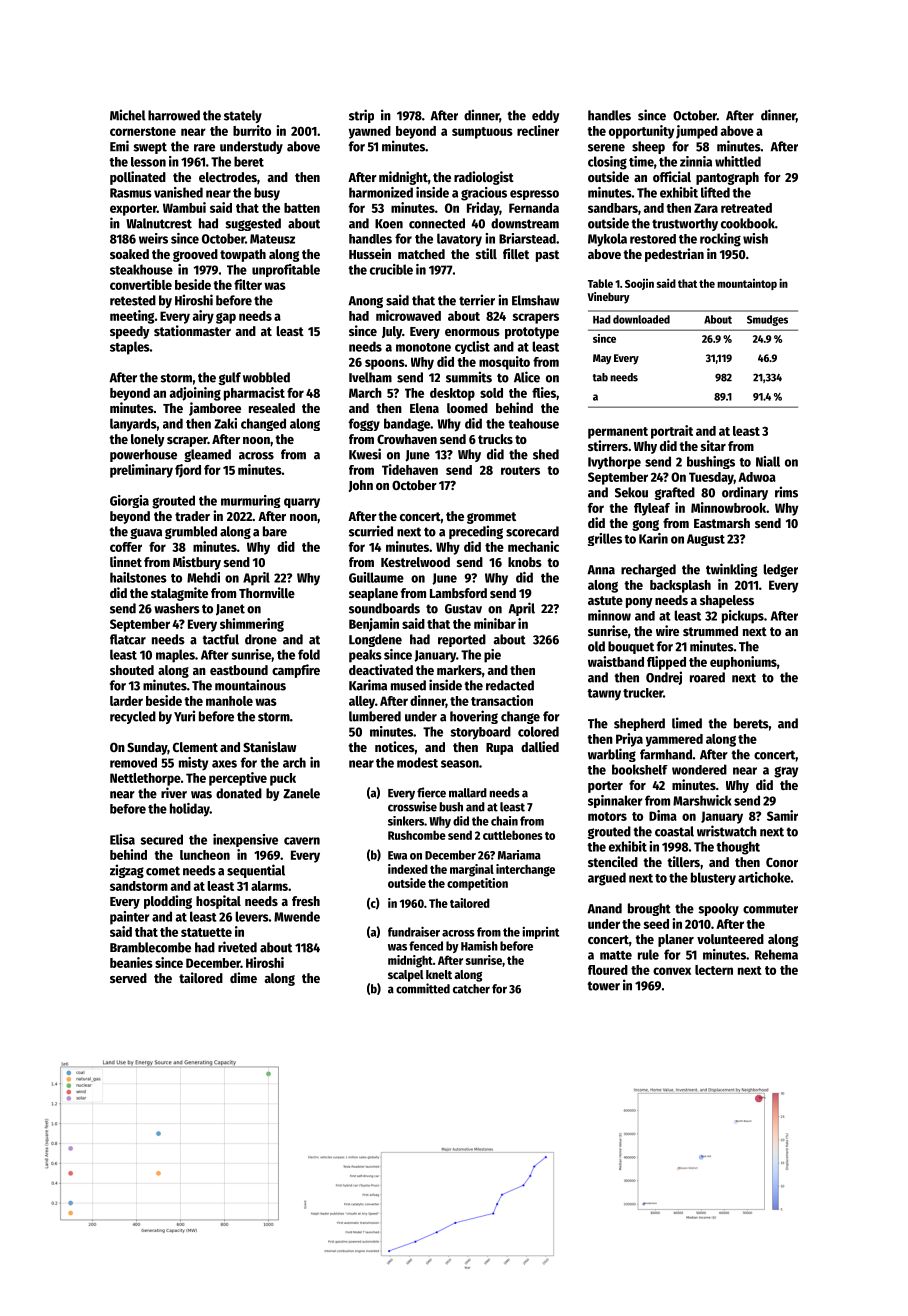 Image resolution: width=908 pixels, height=1316 pixels. What do you see at coordinates (370, 253) in the screenshot?
I see `Hussein` at bounding box center [370, 253].
